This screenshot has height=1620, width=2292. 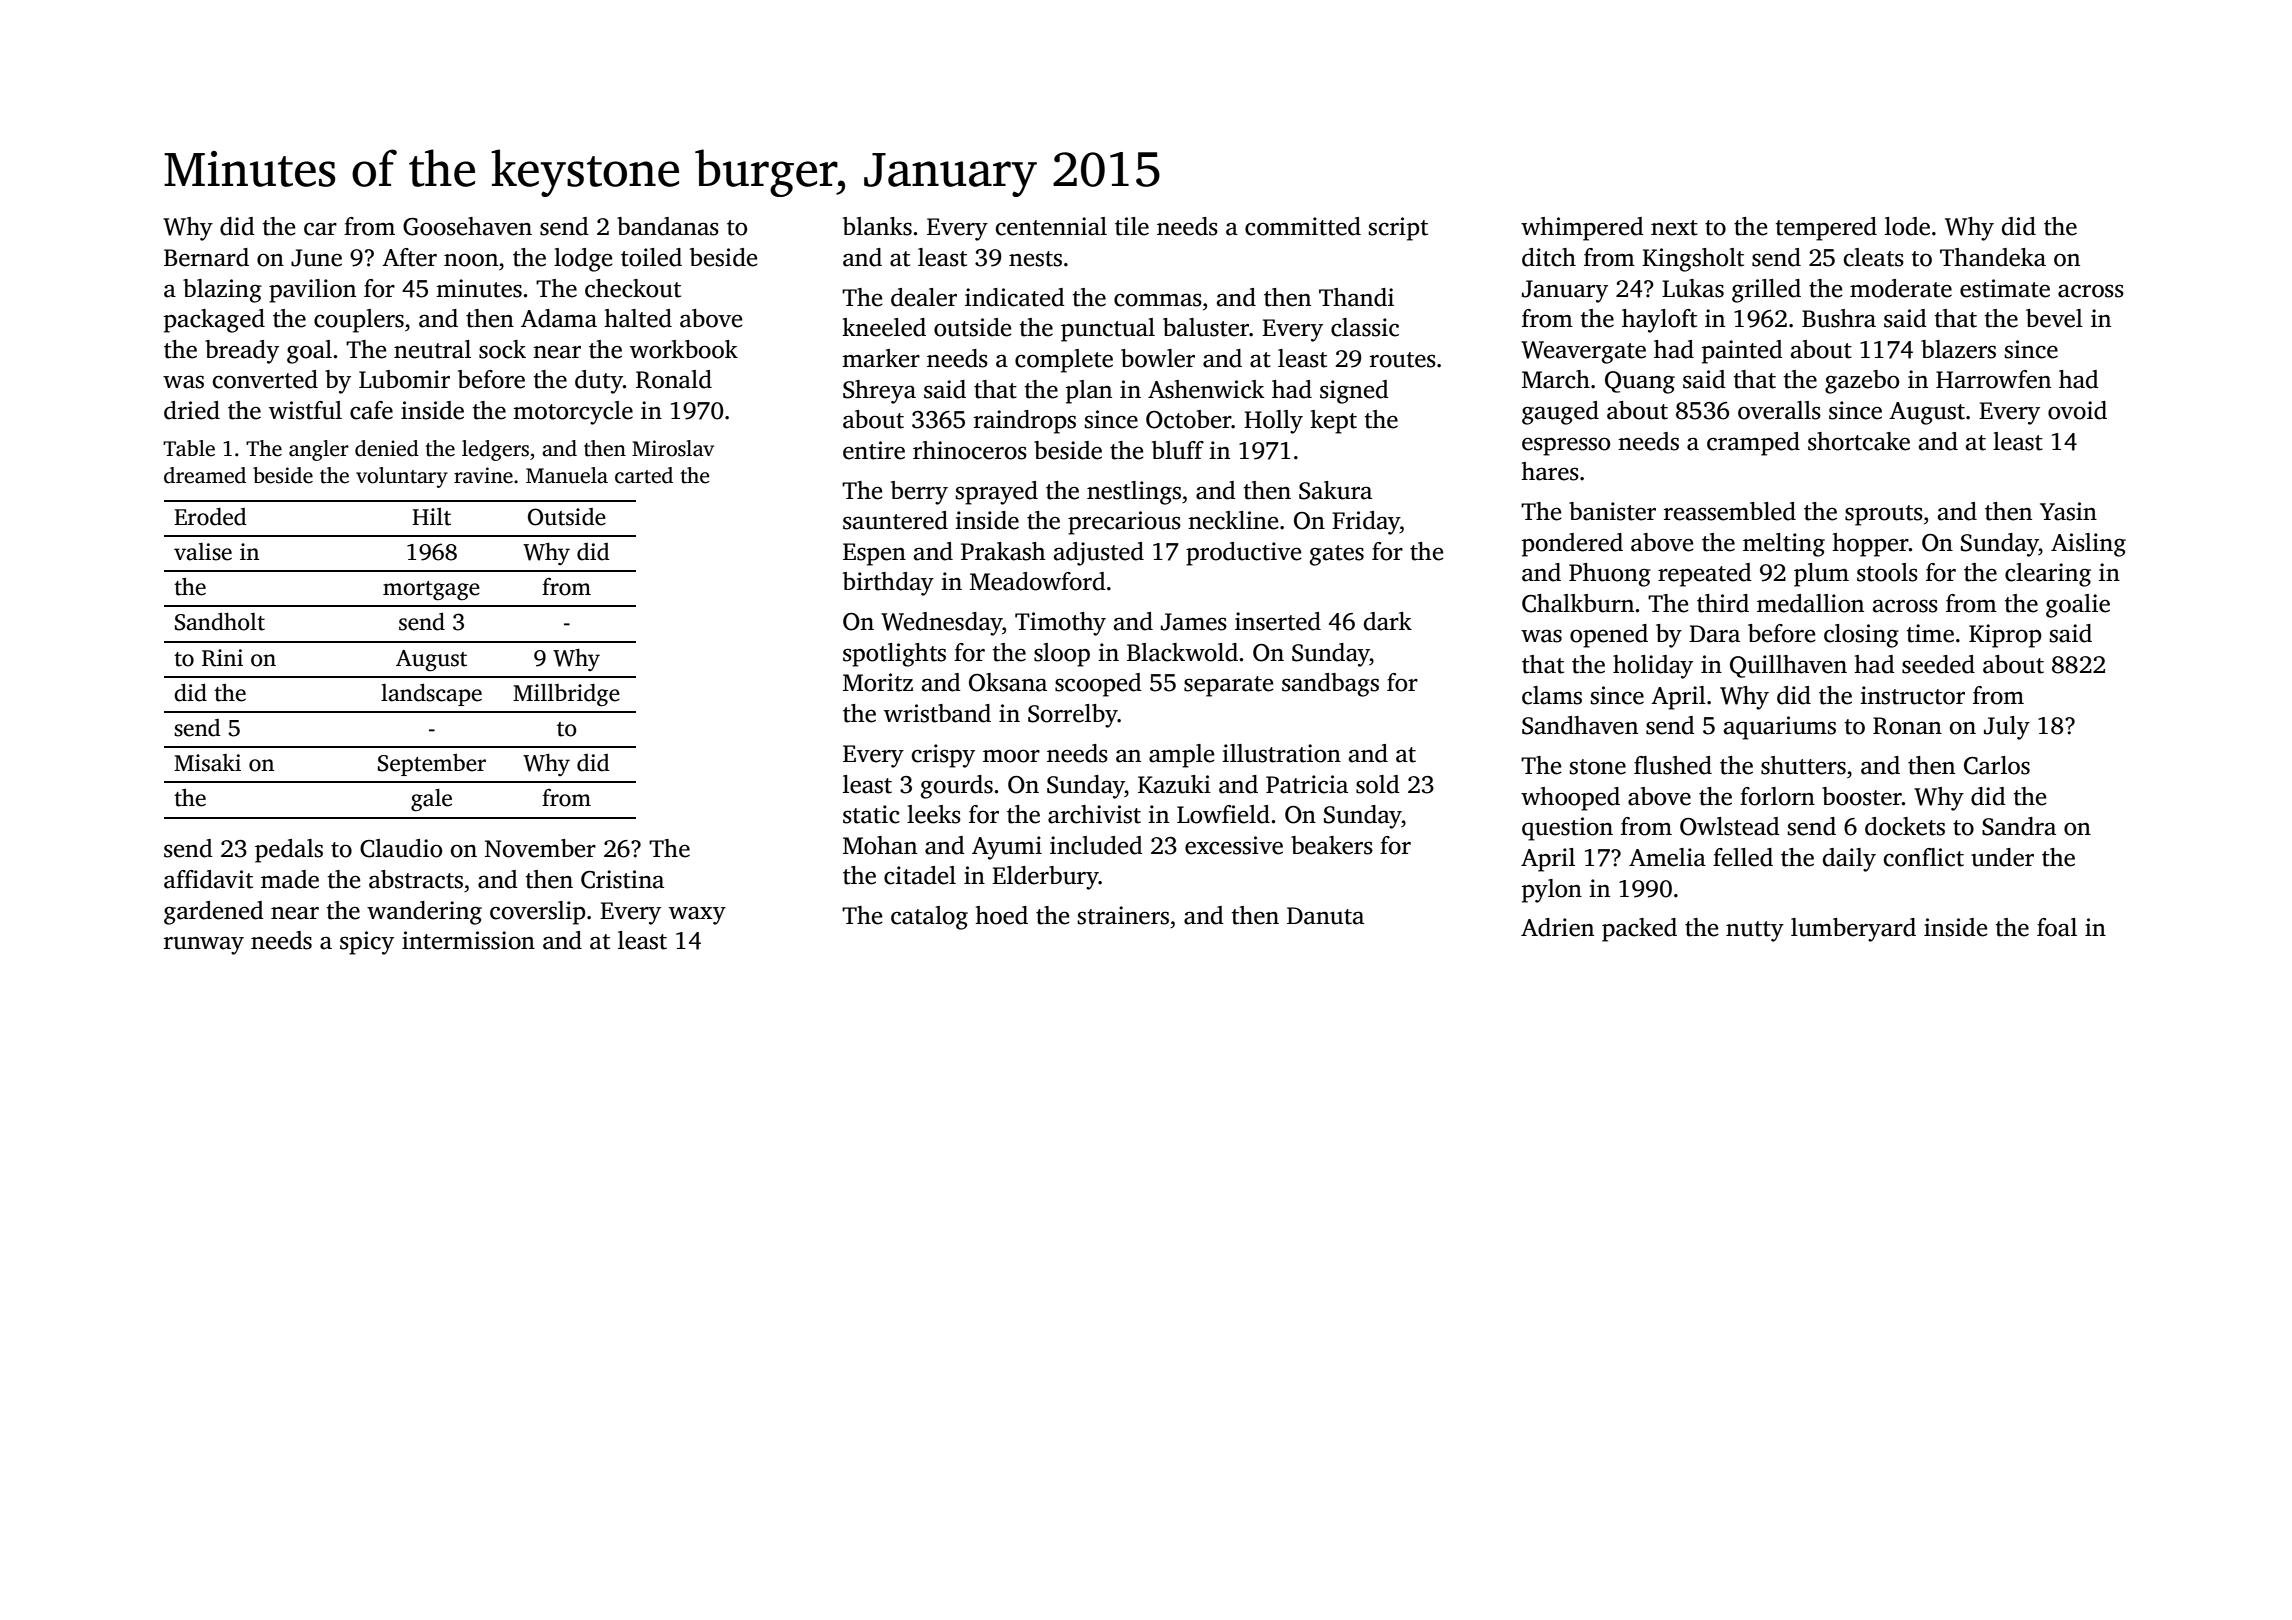 I want to click on baluster, so click(x=1206, y=327).
